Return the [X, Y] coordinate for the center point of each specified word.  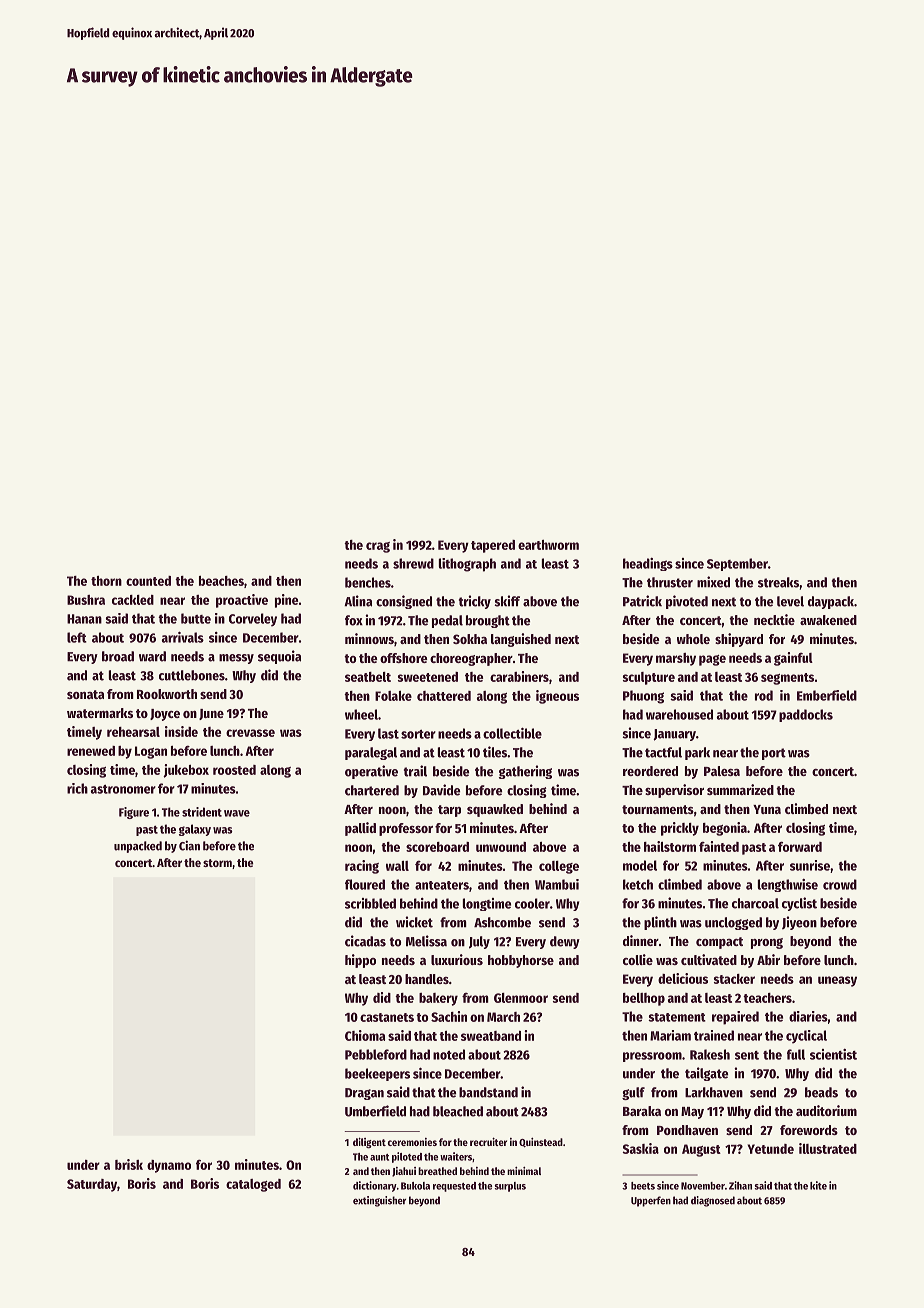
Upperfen [651, 1201]
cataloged [253, 1185]
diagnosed [713, 1201]
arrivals [183, 637]
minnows [369, 638]
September [737, 564]
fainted [719, 846]
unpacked [138, 847]
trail [415, 771]
